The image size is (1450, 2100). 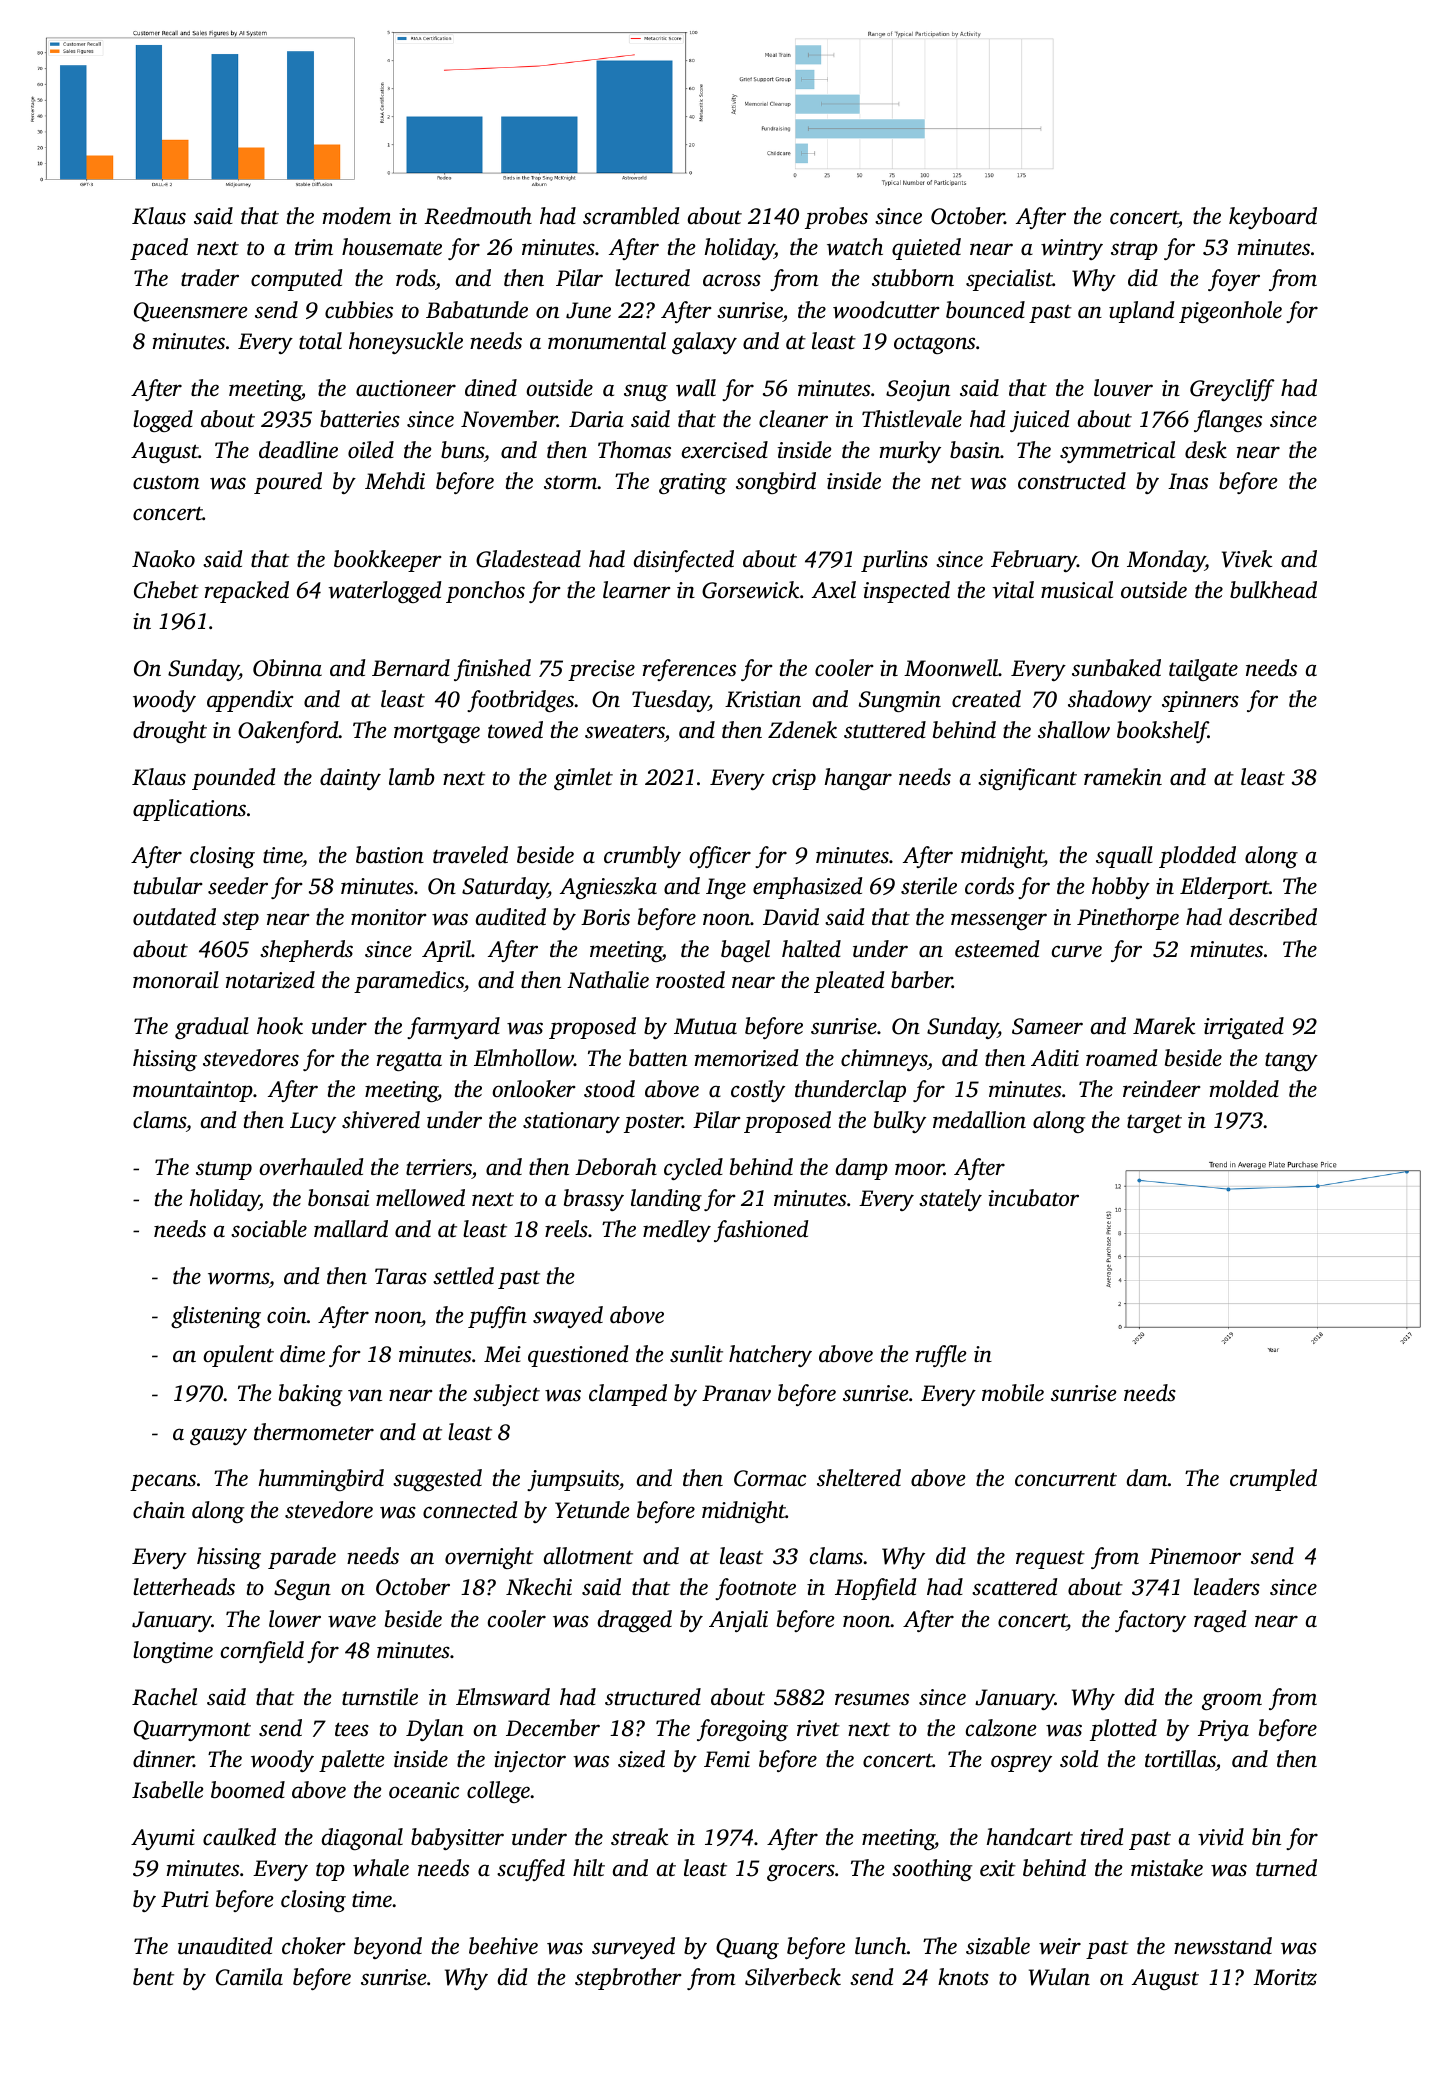 I want to click on bulkhead, so click(x=1273, y=590).
